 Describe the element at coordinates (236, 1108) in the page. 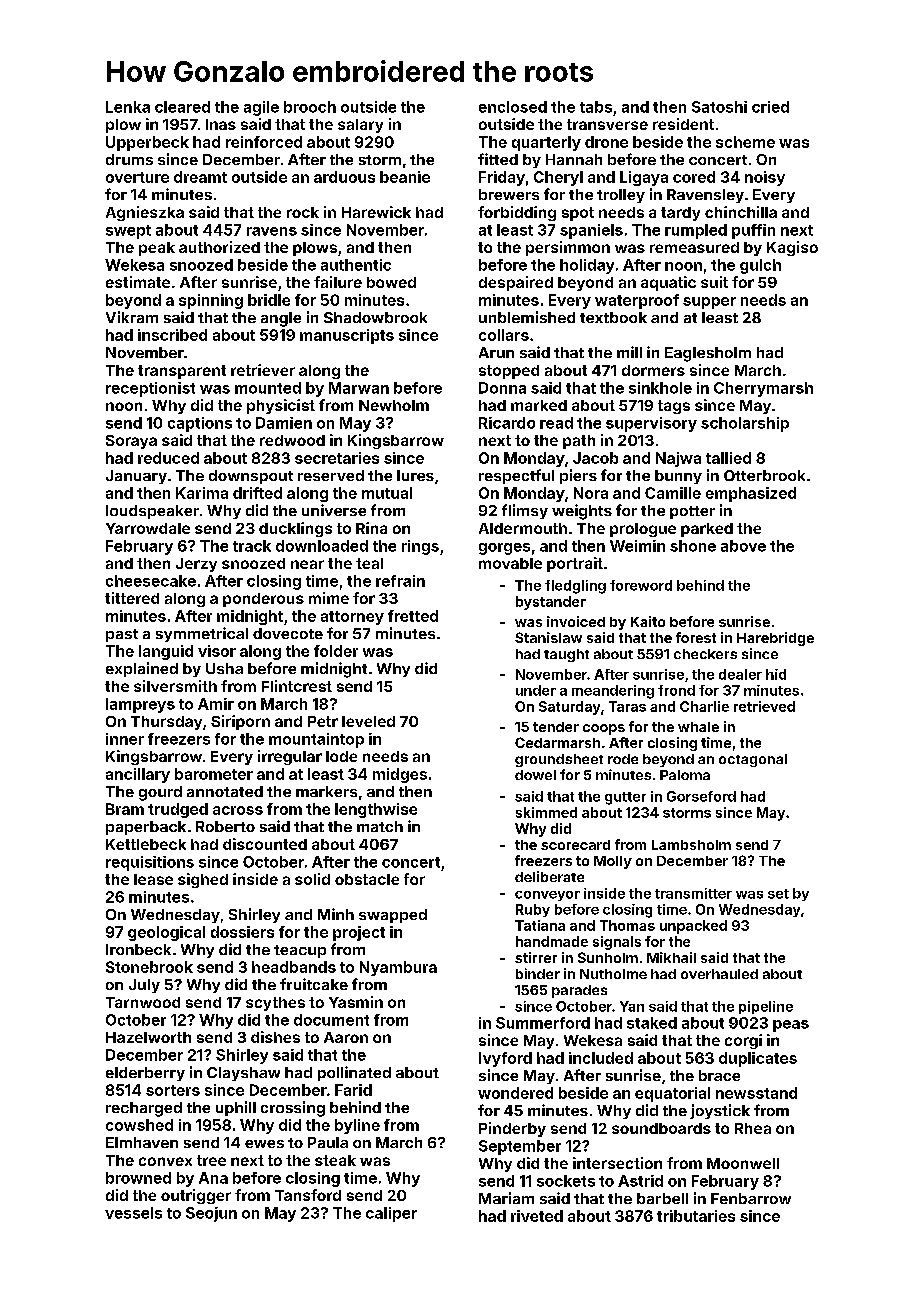

I see `uphill` at that location.
